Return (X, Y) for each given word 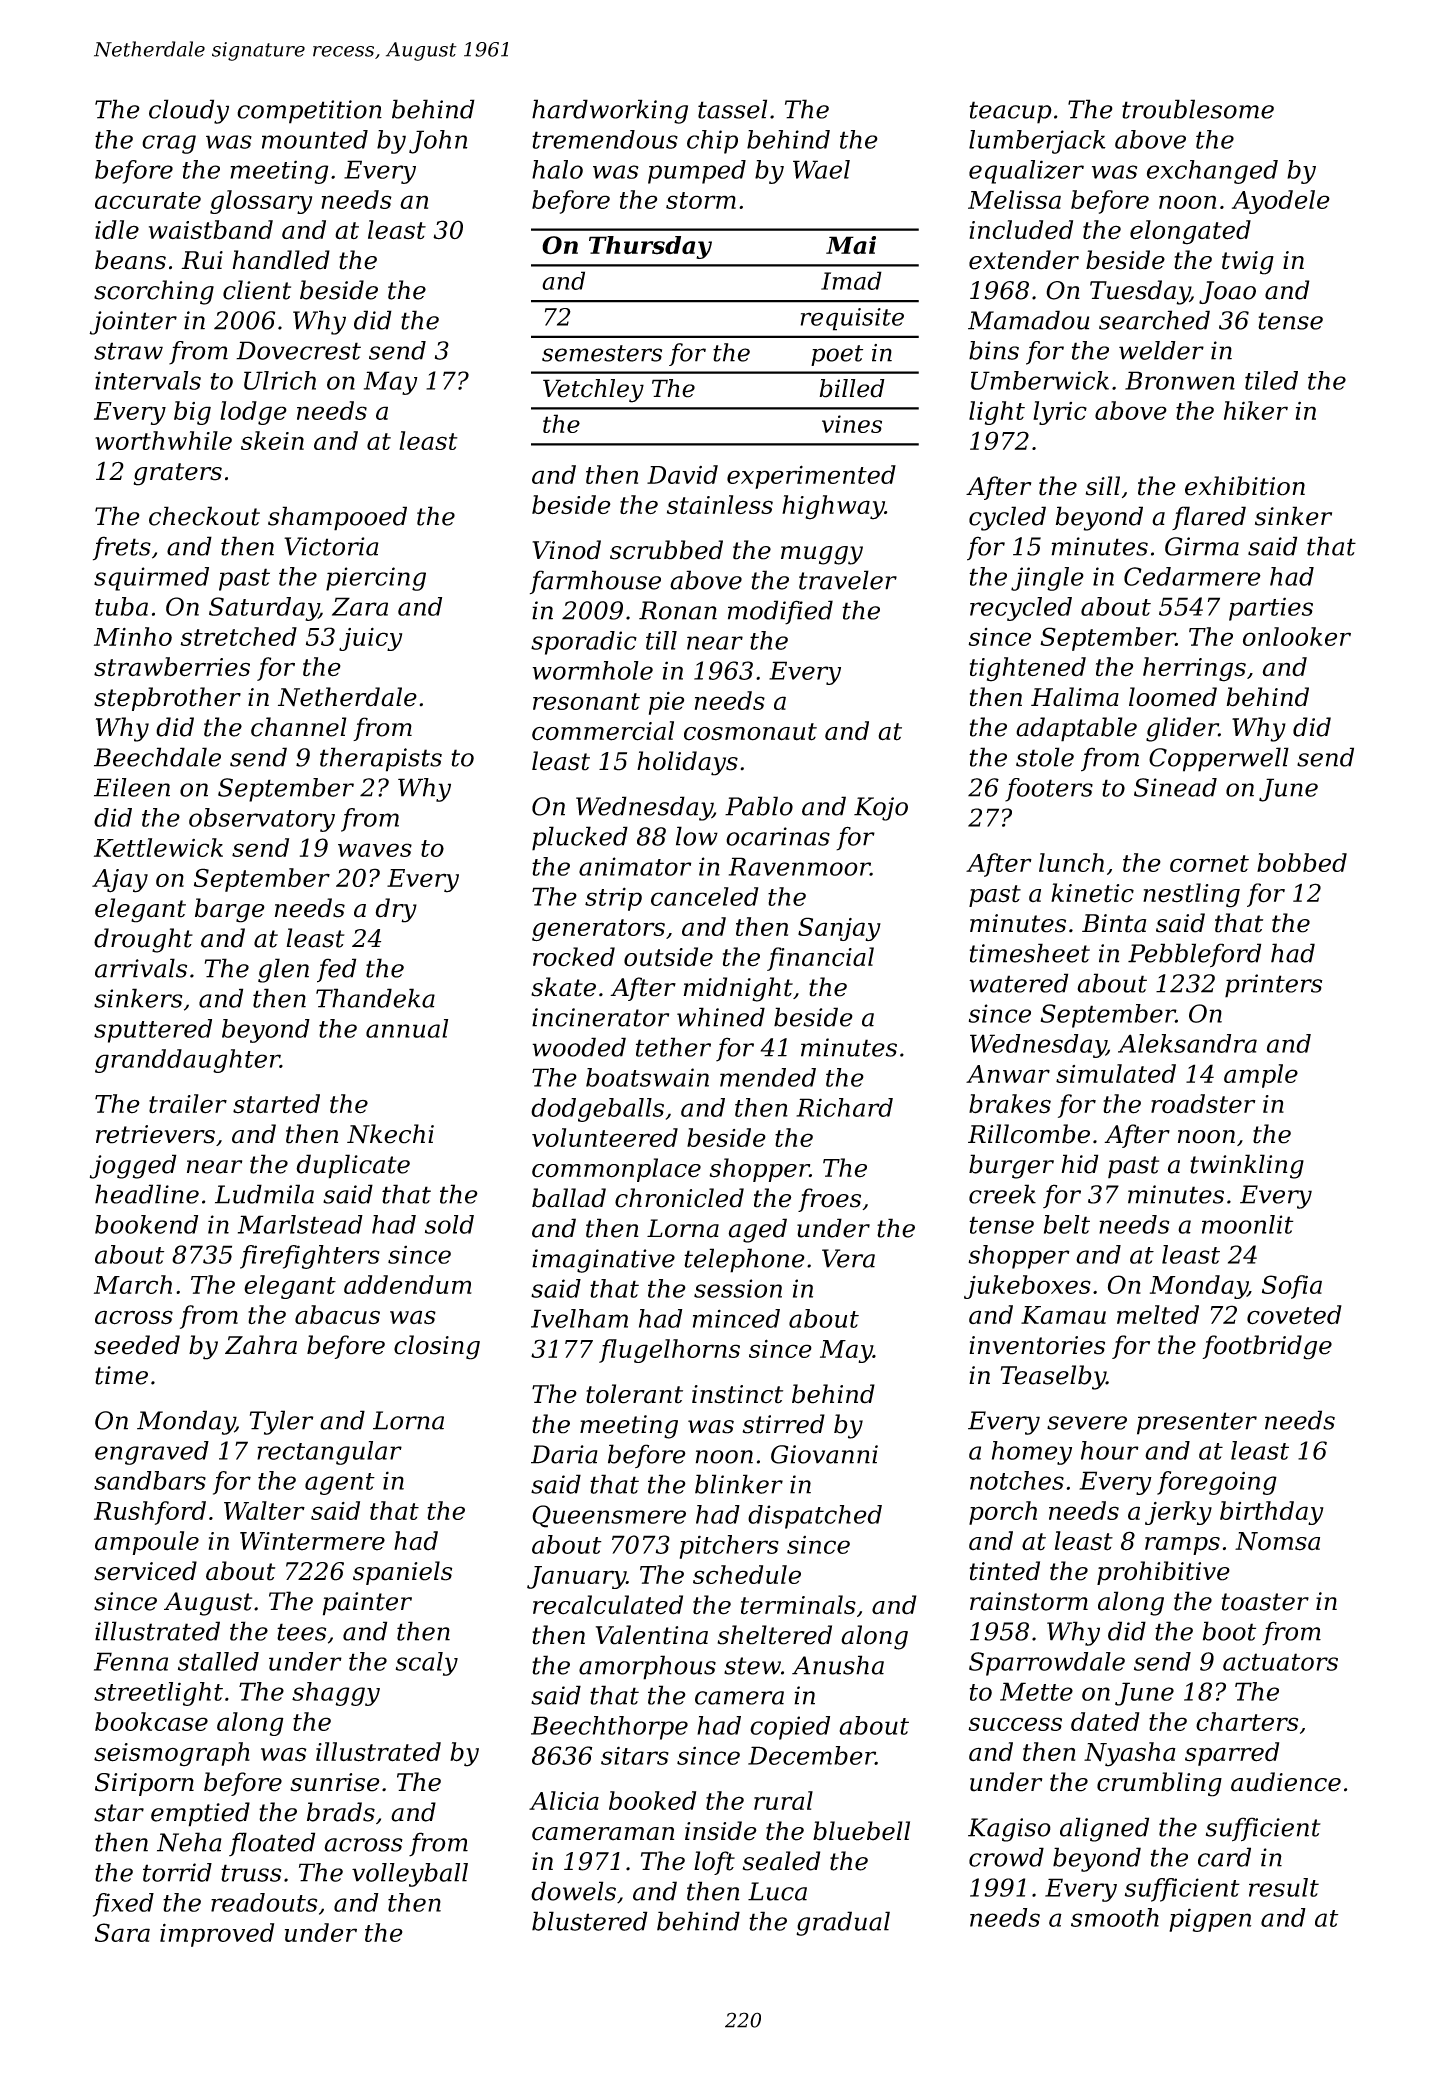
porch (1003, 1513)
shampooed (337, 518)
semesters (602, 353)
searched (1154, 320)
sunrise (335, 1782)
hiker (1256, 410)
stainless (720, 504)
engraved (152, 1453)
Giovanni (824, 1454)
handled (281, 260)
